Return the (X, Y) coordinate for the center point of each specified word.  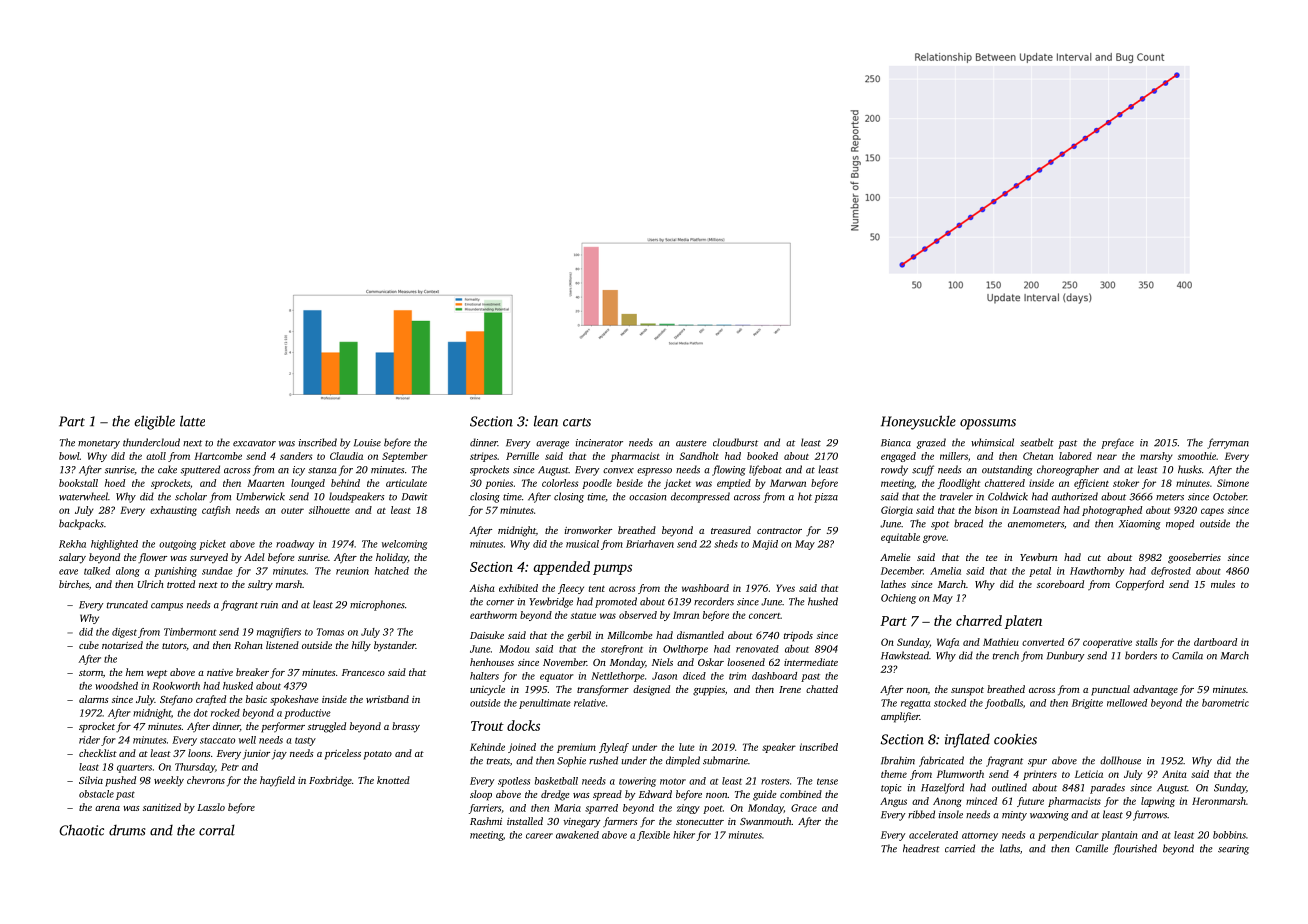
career (539, 836)
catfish (216, 511)
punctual (1110, 690)
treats (498, 761)
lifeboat (765, 470)
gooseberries (1194, 558)
